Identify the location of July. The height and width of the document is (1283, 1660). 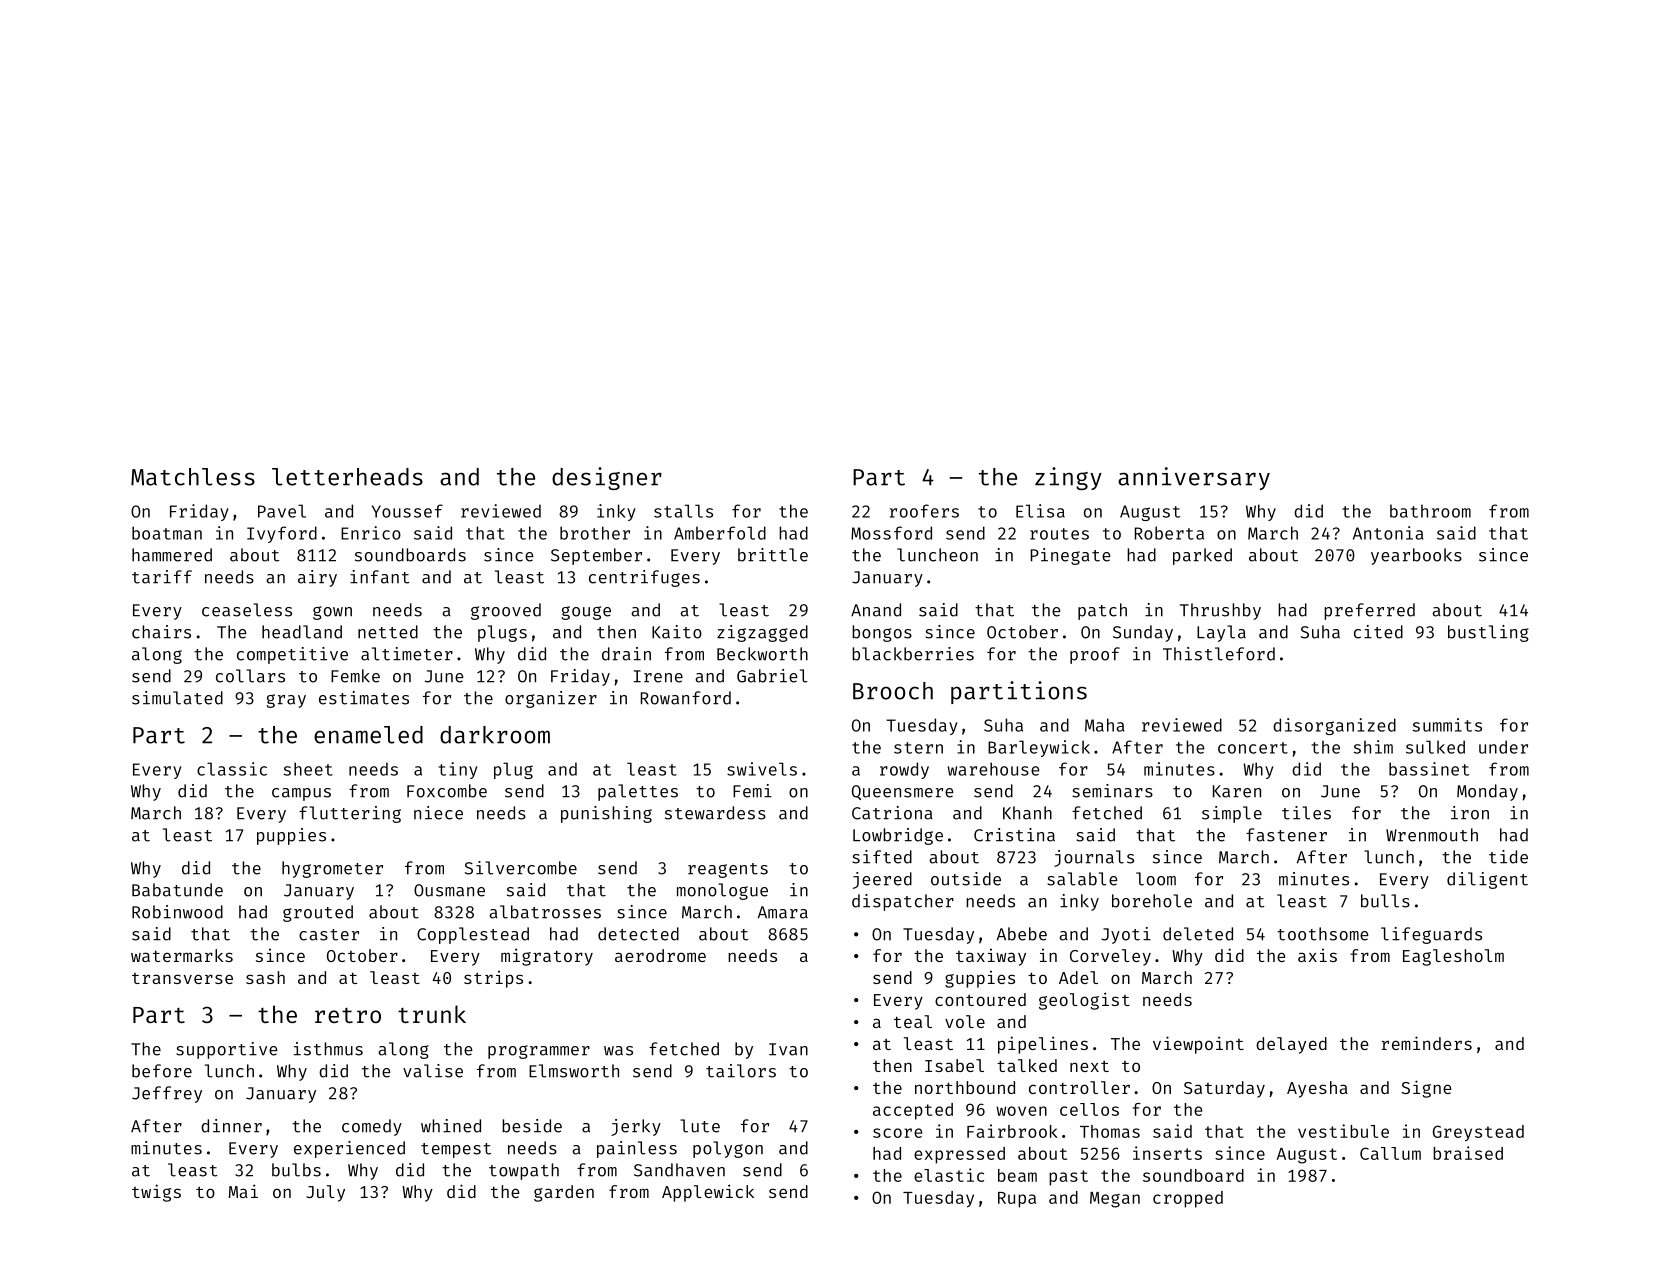
(325, 1193).
